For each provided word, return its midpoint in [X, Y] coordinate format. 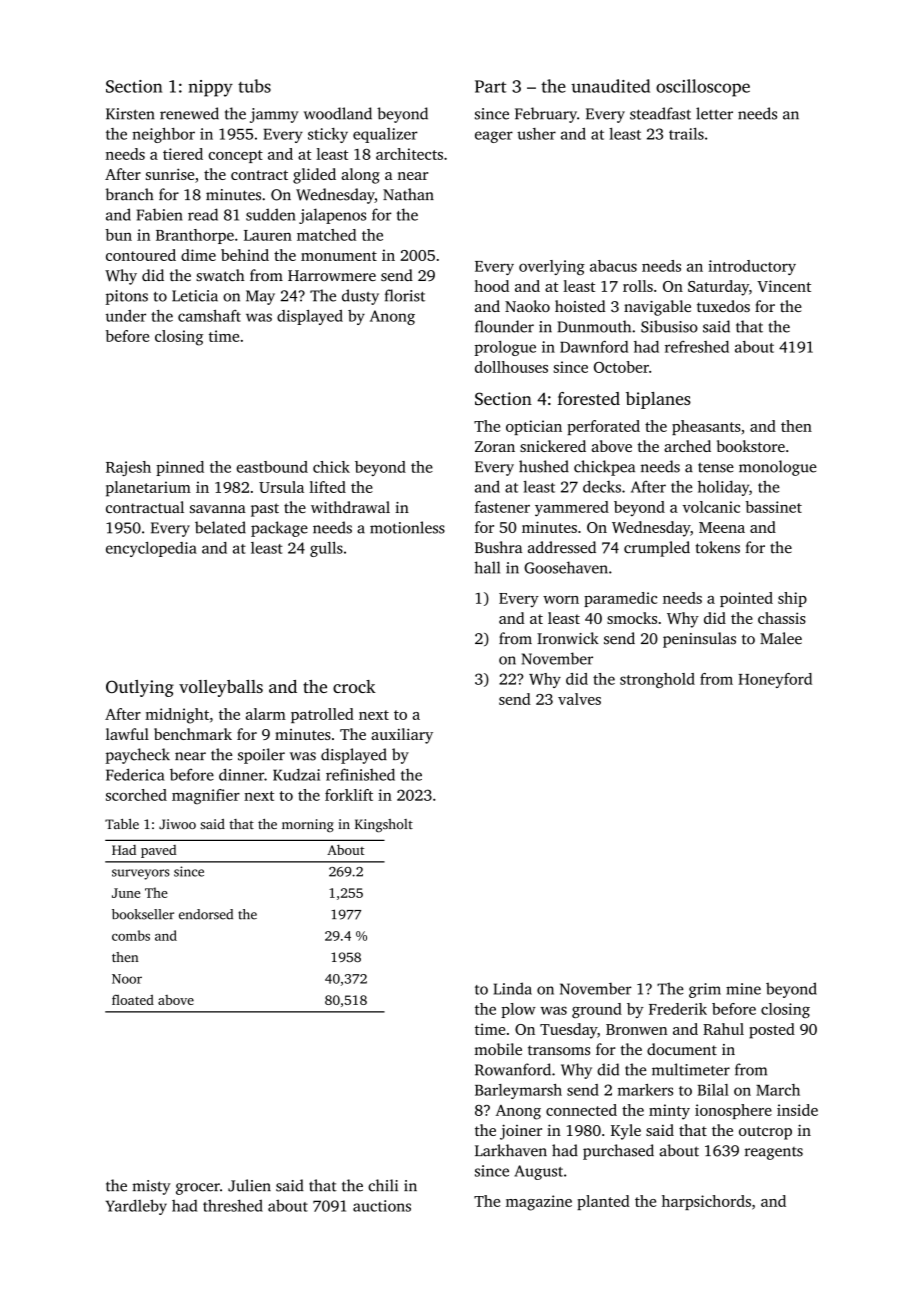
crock [354, 686]
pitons [127, 297]
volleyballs [221, 688]
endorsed [206, 914]
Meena [722, 527]
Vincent [784, 286]
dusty [360, 297]
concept [235, 156]
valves [579, 699]
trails [686, 134]
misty [151, 1187]
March [778, 1090]
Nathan [408, 194]
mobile [498, 1049]
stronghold [657, 680]
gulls [326, 549]
